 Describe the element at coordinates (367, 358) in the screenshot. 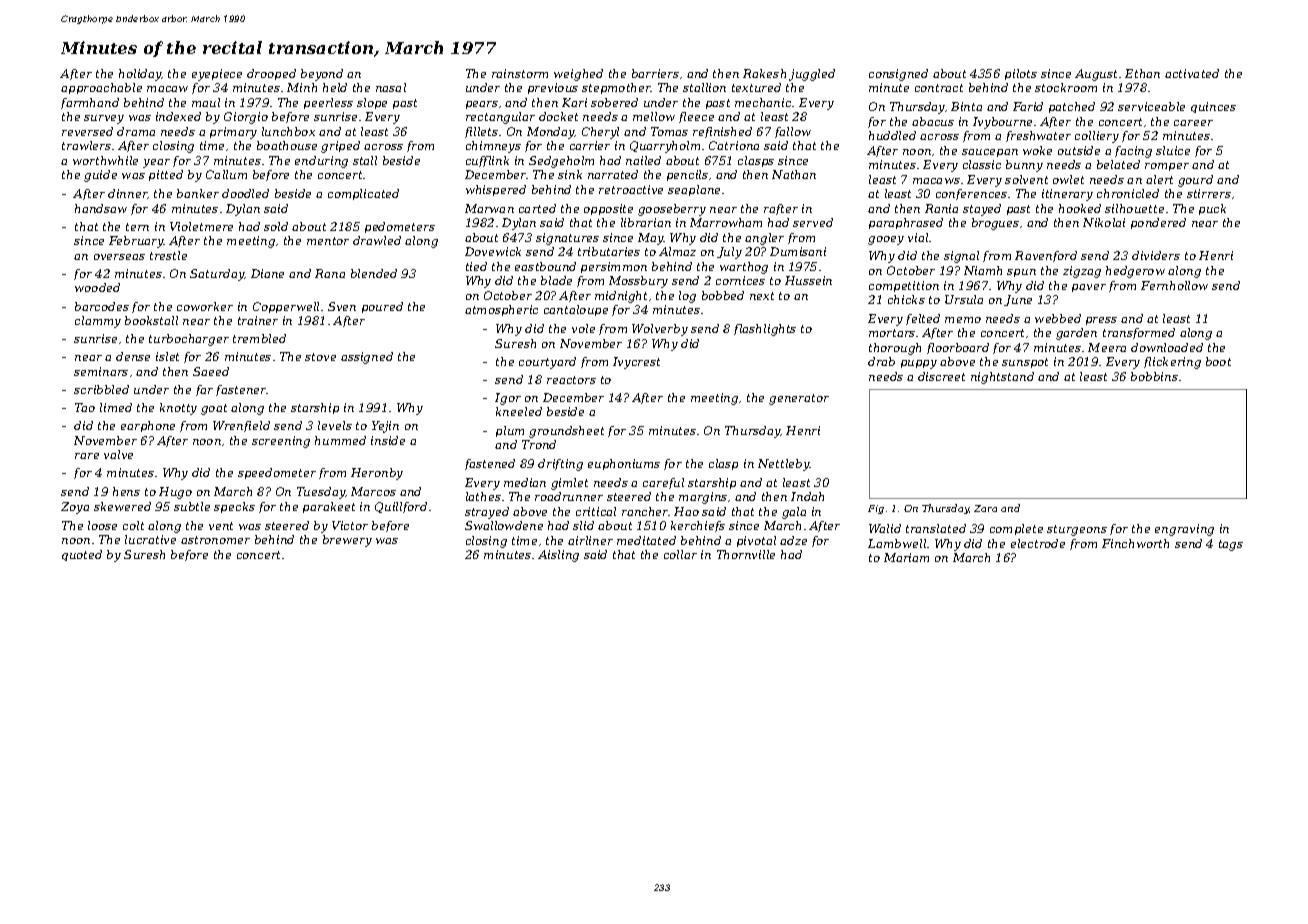

I see `assigned` at that location.
